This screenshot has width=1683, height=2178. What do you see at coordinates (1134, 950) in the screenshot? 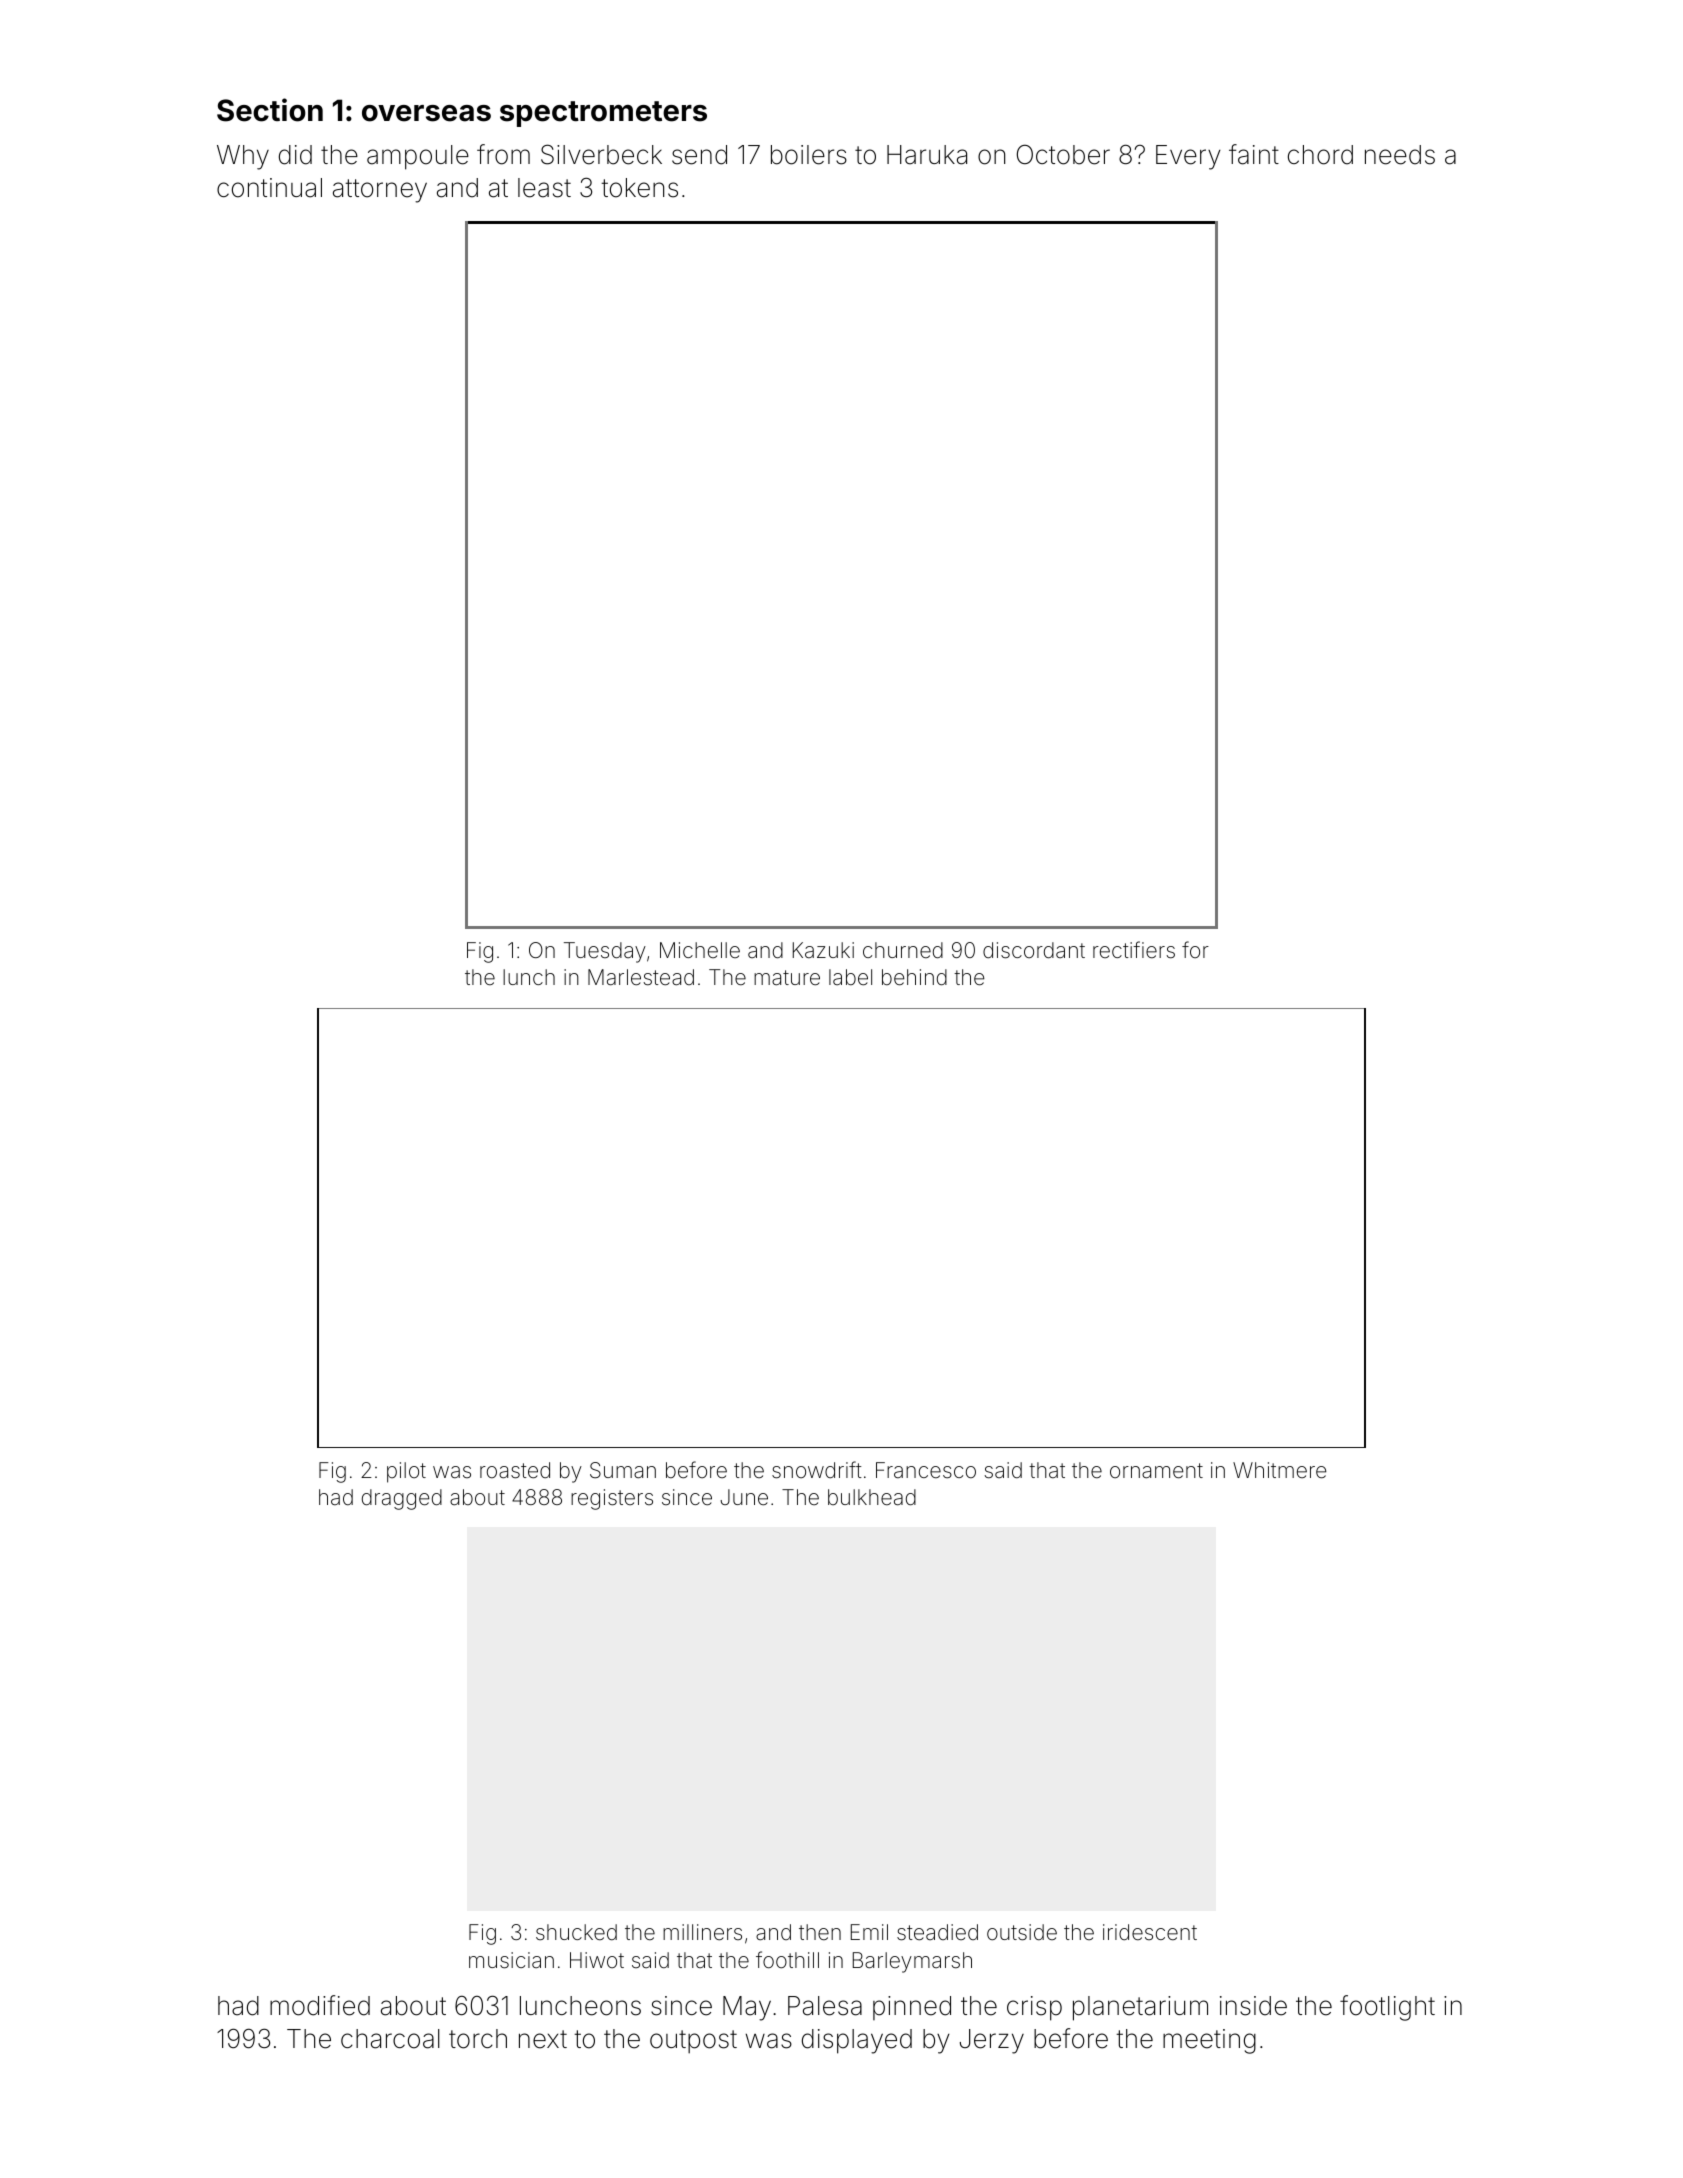
I see `rectifiers` at bounding box center [1134, 950].
